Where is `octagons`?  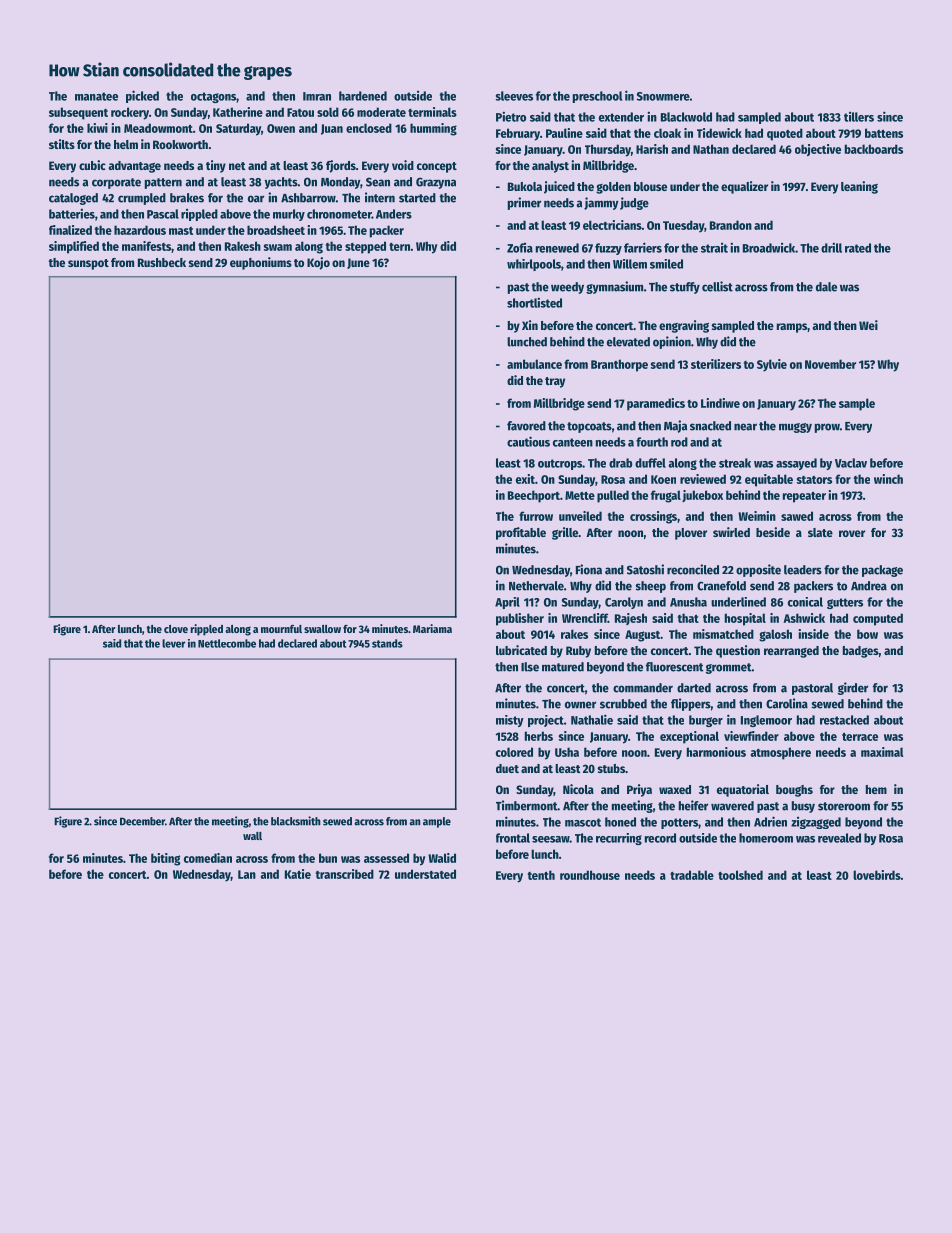
octagons is located at coordinates (213, 97).
